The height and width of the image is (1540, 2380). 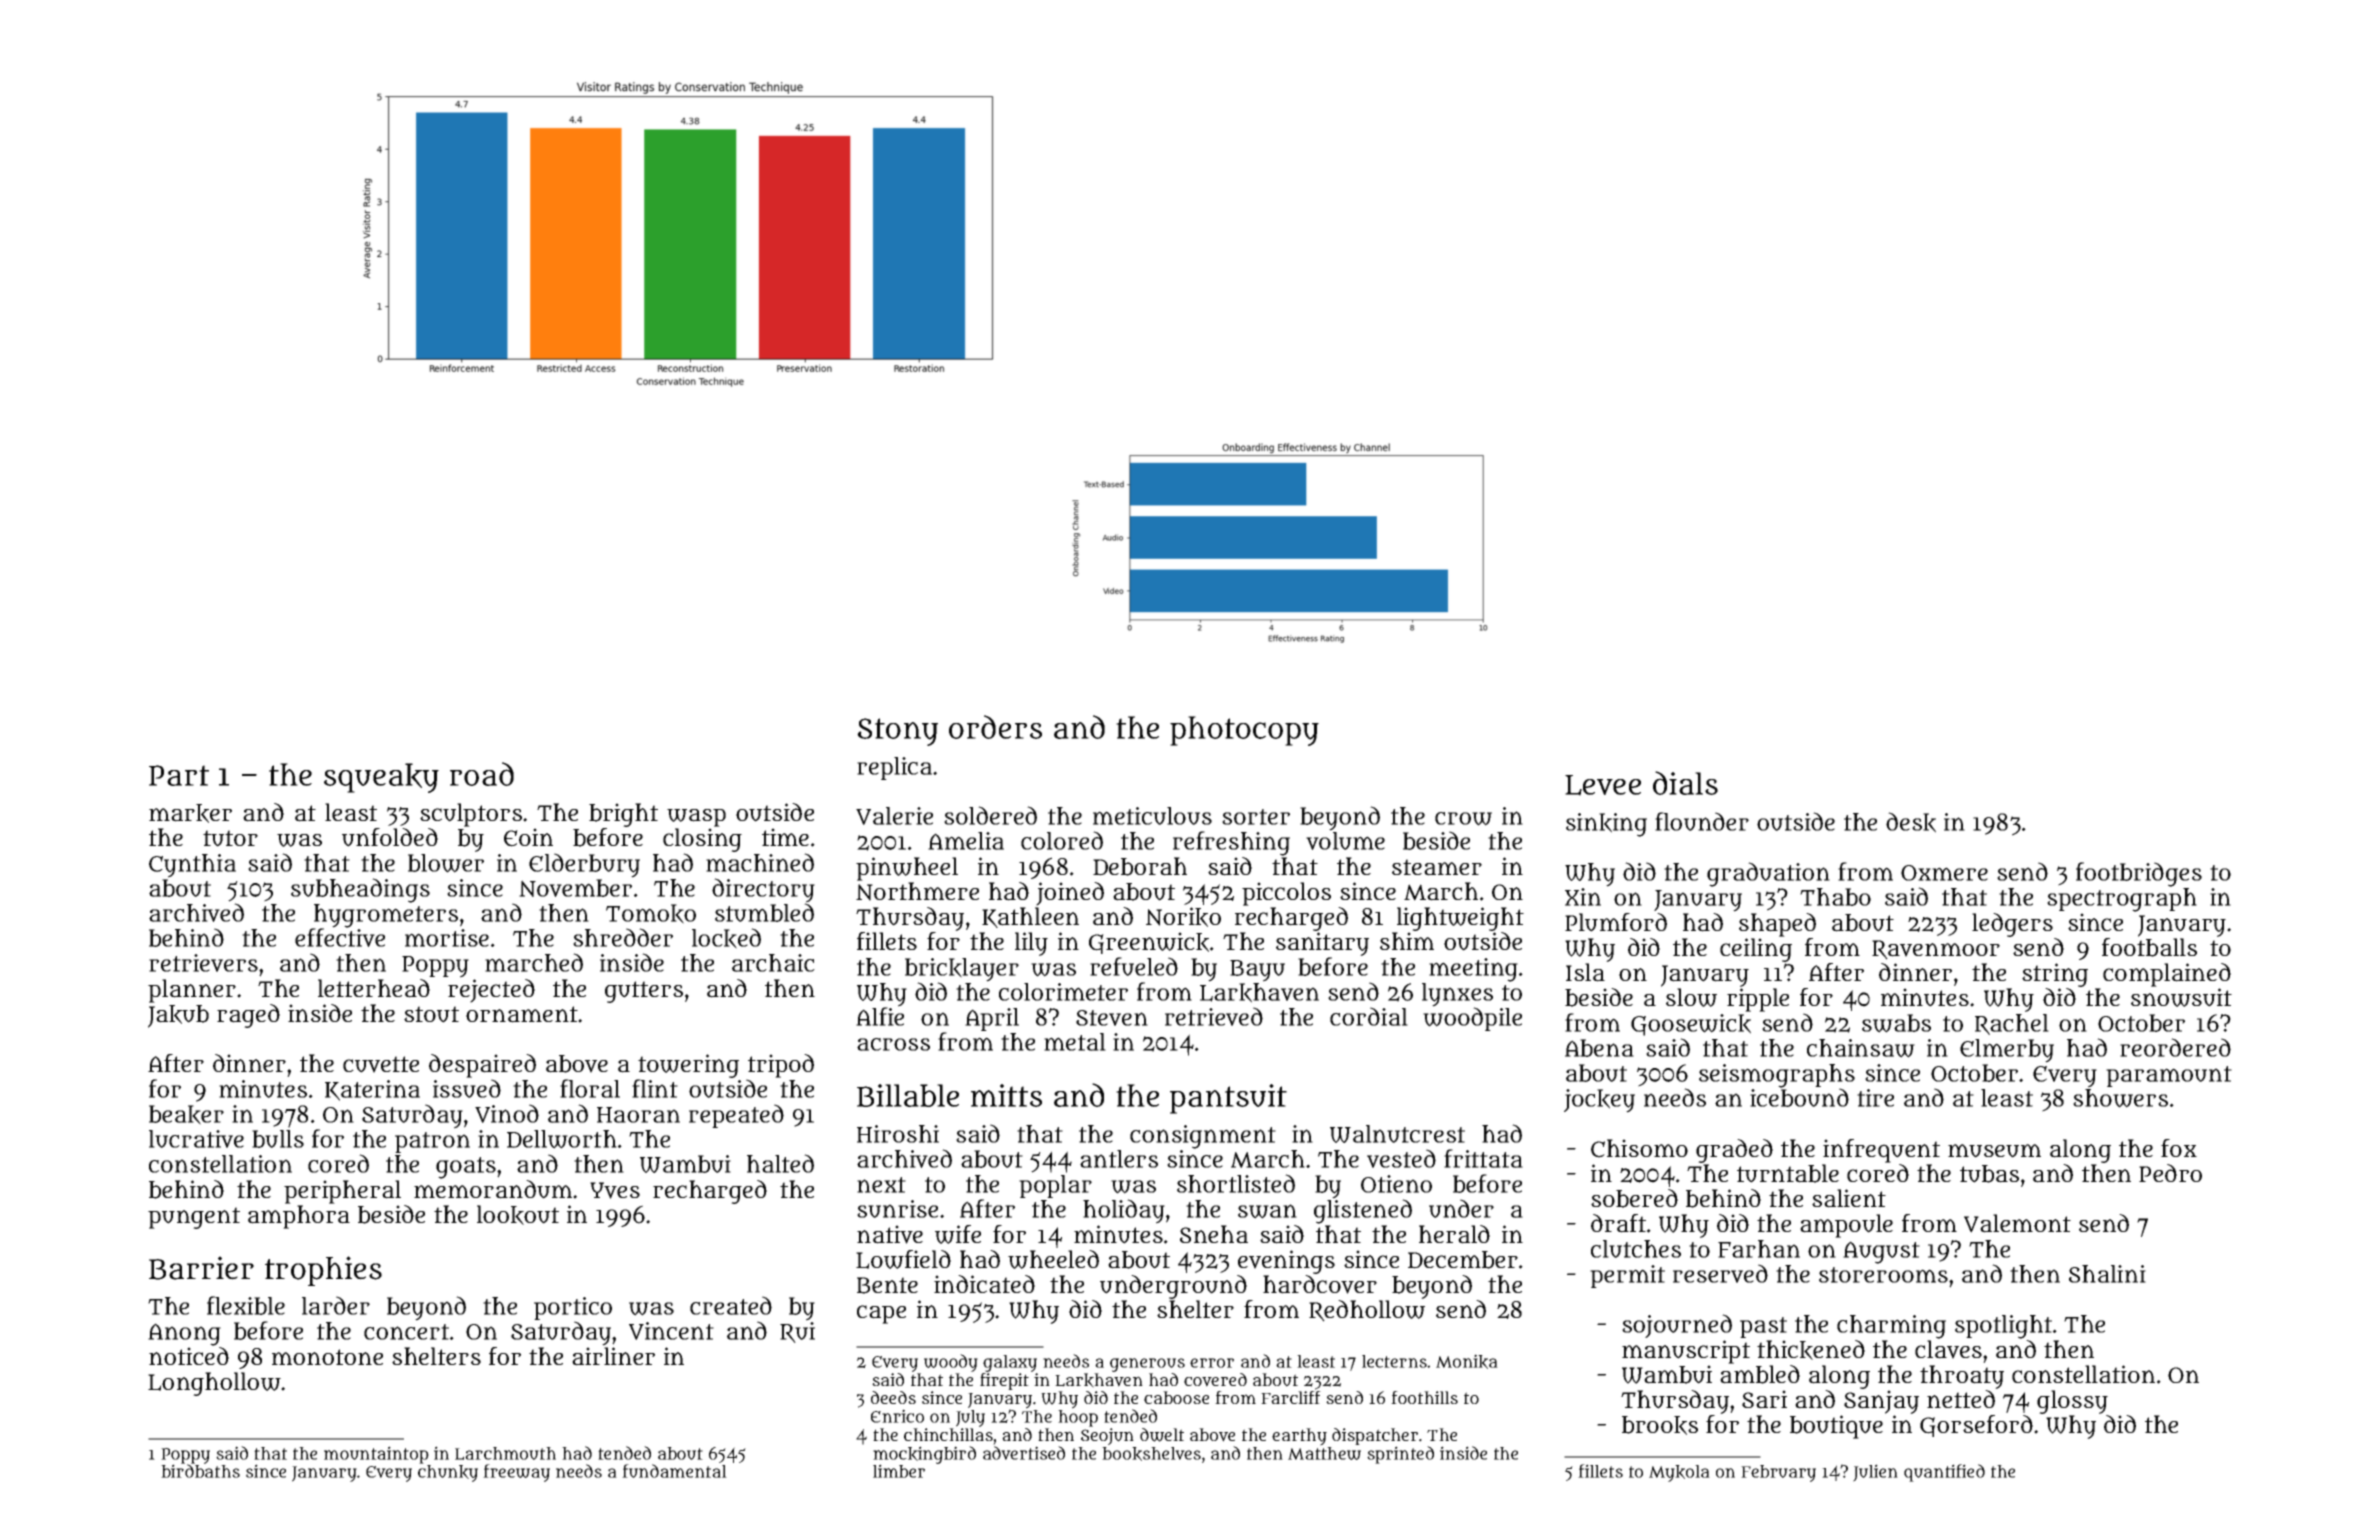 What do you see at coordinates (1911, 822) in the image?
I see `desk` at bounding box center [1911, 822].
